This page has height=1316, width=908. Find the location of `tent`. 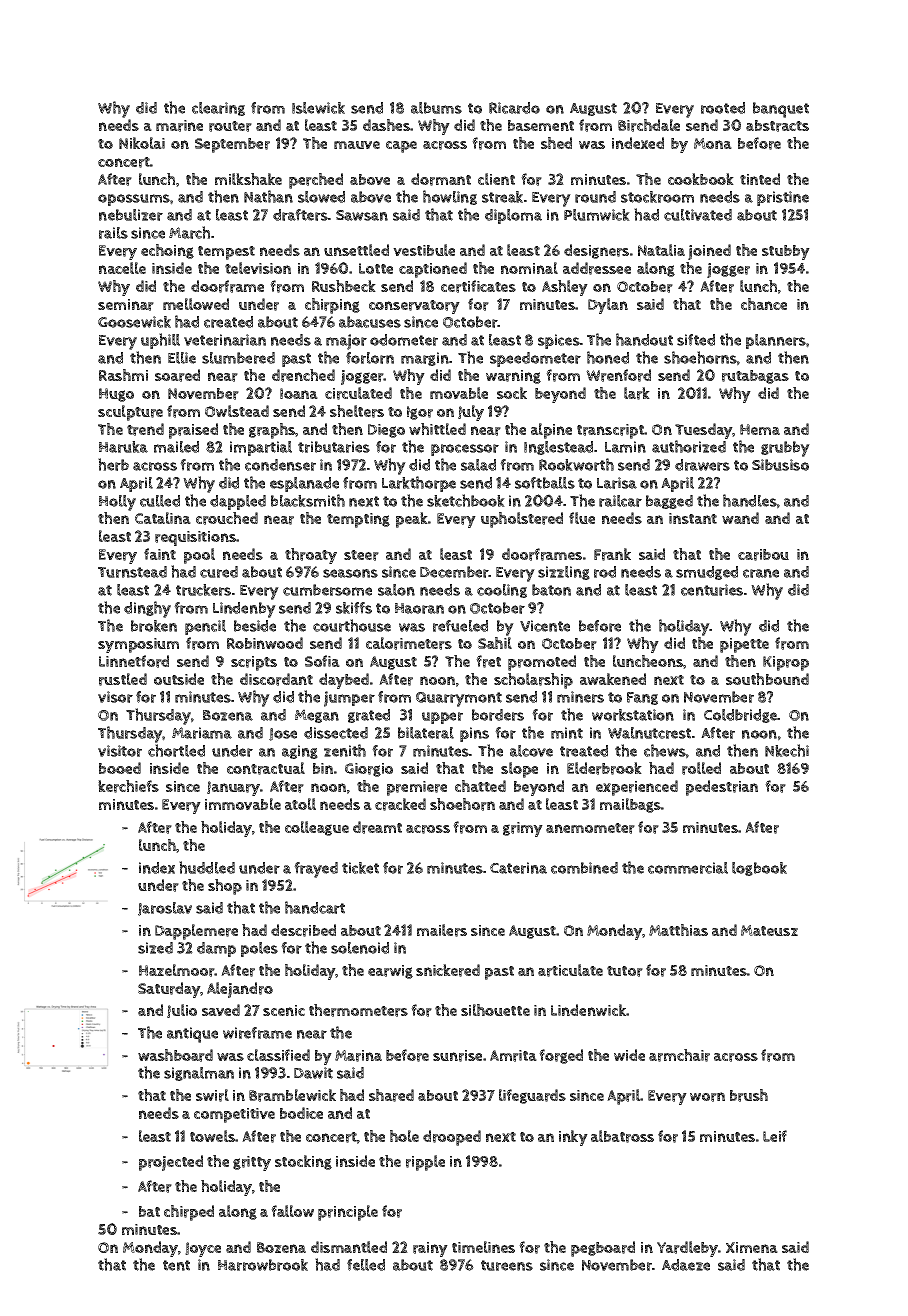

tent is located at coordinates (176, 1265).
